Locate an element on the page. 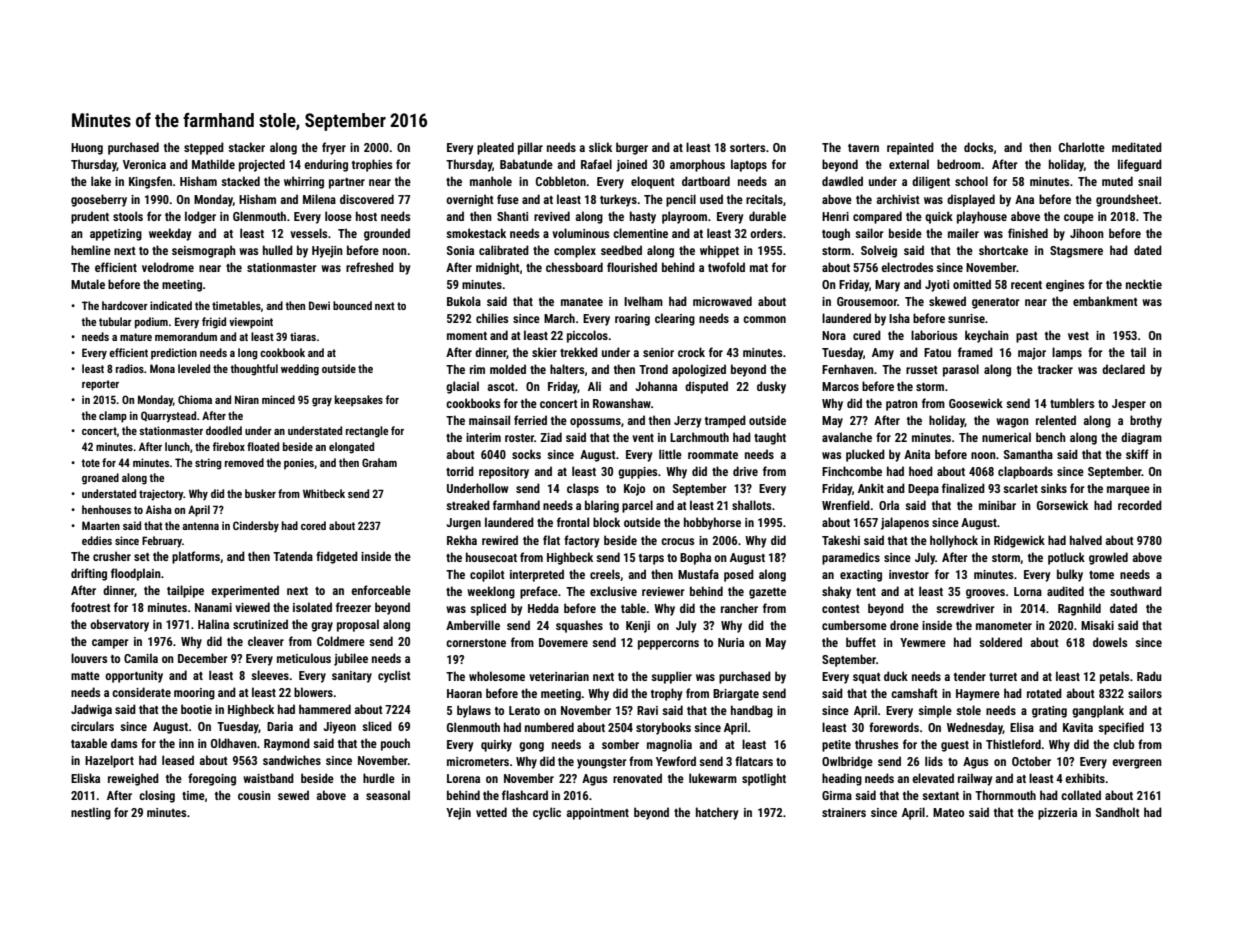 The height and width of the document is (952, 1233). groundsheet is located at coordinates (1127, 200).
